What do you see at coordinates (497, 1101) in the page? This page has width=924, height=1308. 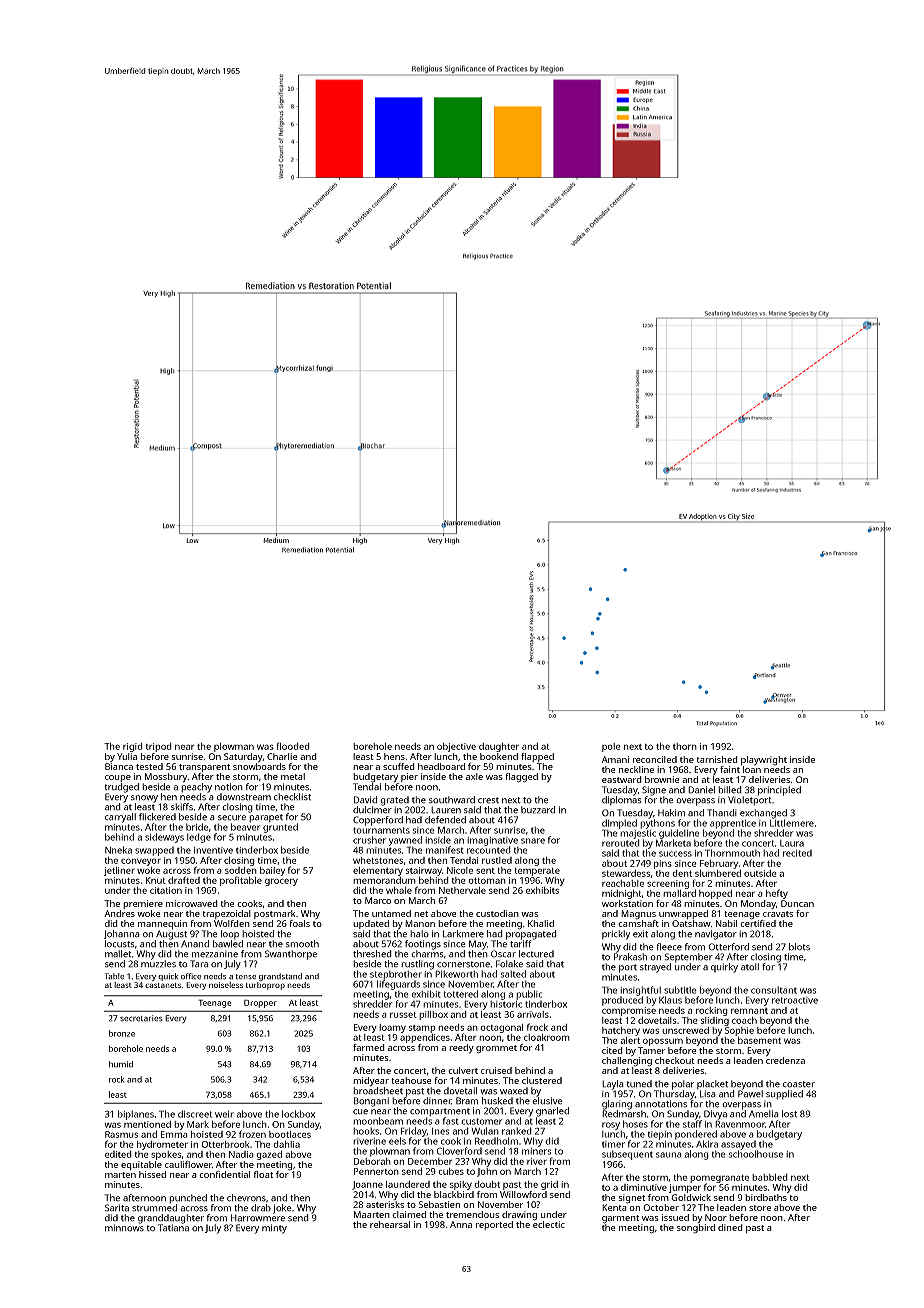 I see `husked` at bounding box center [497, 1101].
